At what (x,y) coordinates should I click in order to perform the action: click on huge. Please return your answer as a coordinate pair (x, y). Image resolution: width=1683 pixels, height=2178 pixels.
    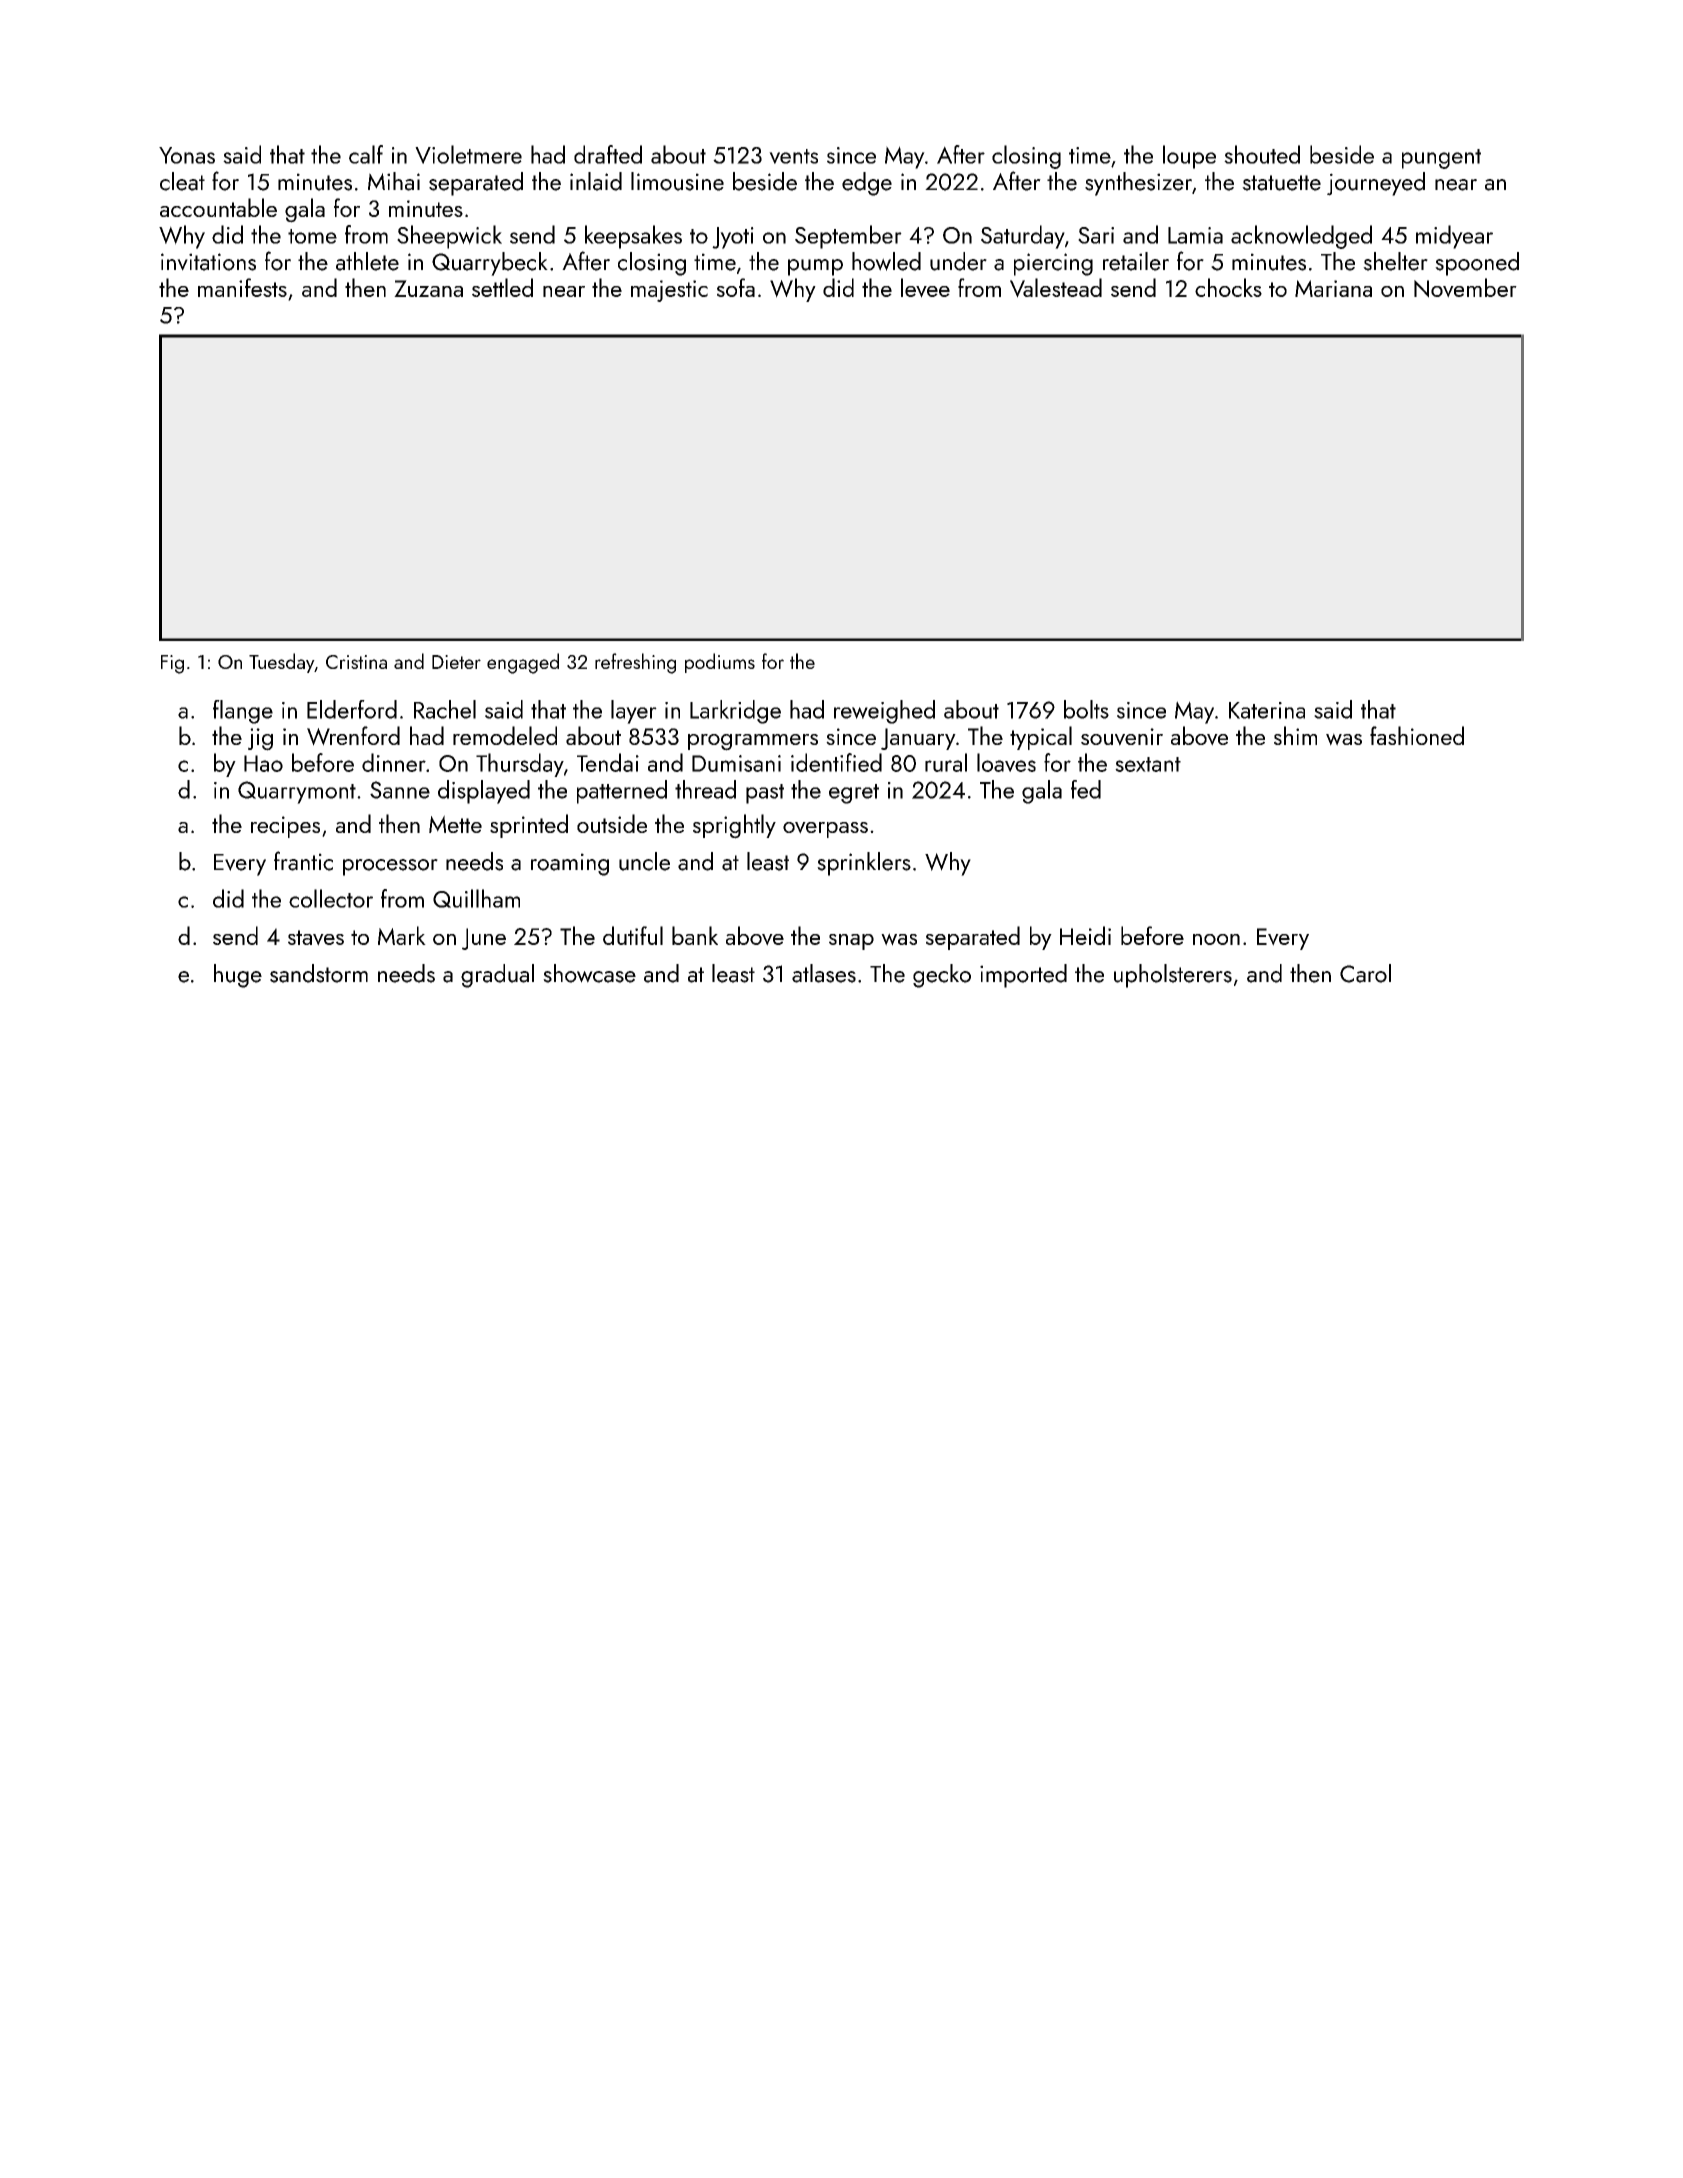
    Looking at the image, I should click on (238, 976).
